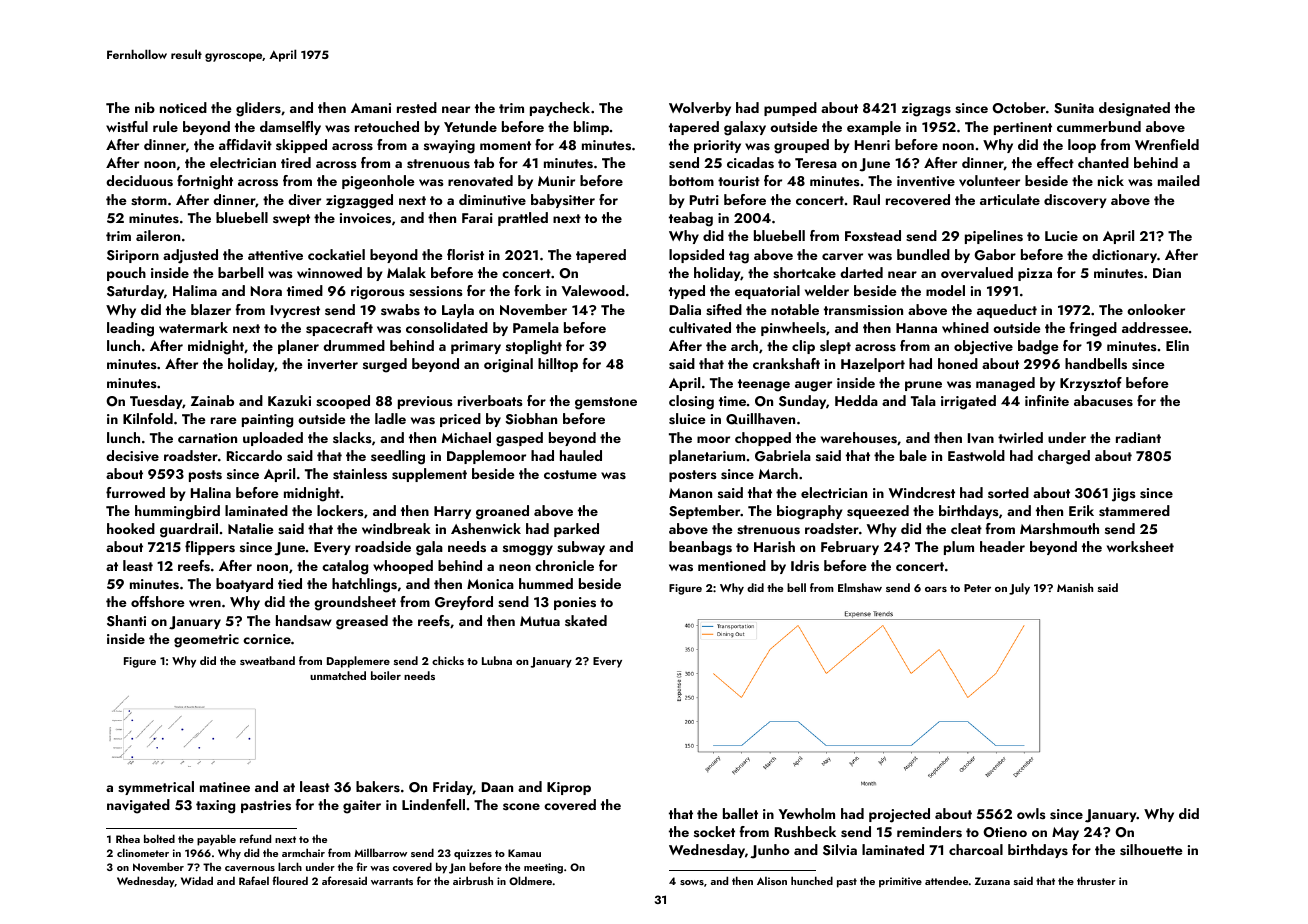 This page has height=924, width=1308. I want to click on dictionary, so click(1124, 256).
